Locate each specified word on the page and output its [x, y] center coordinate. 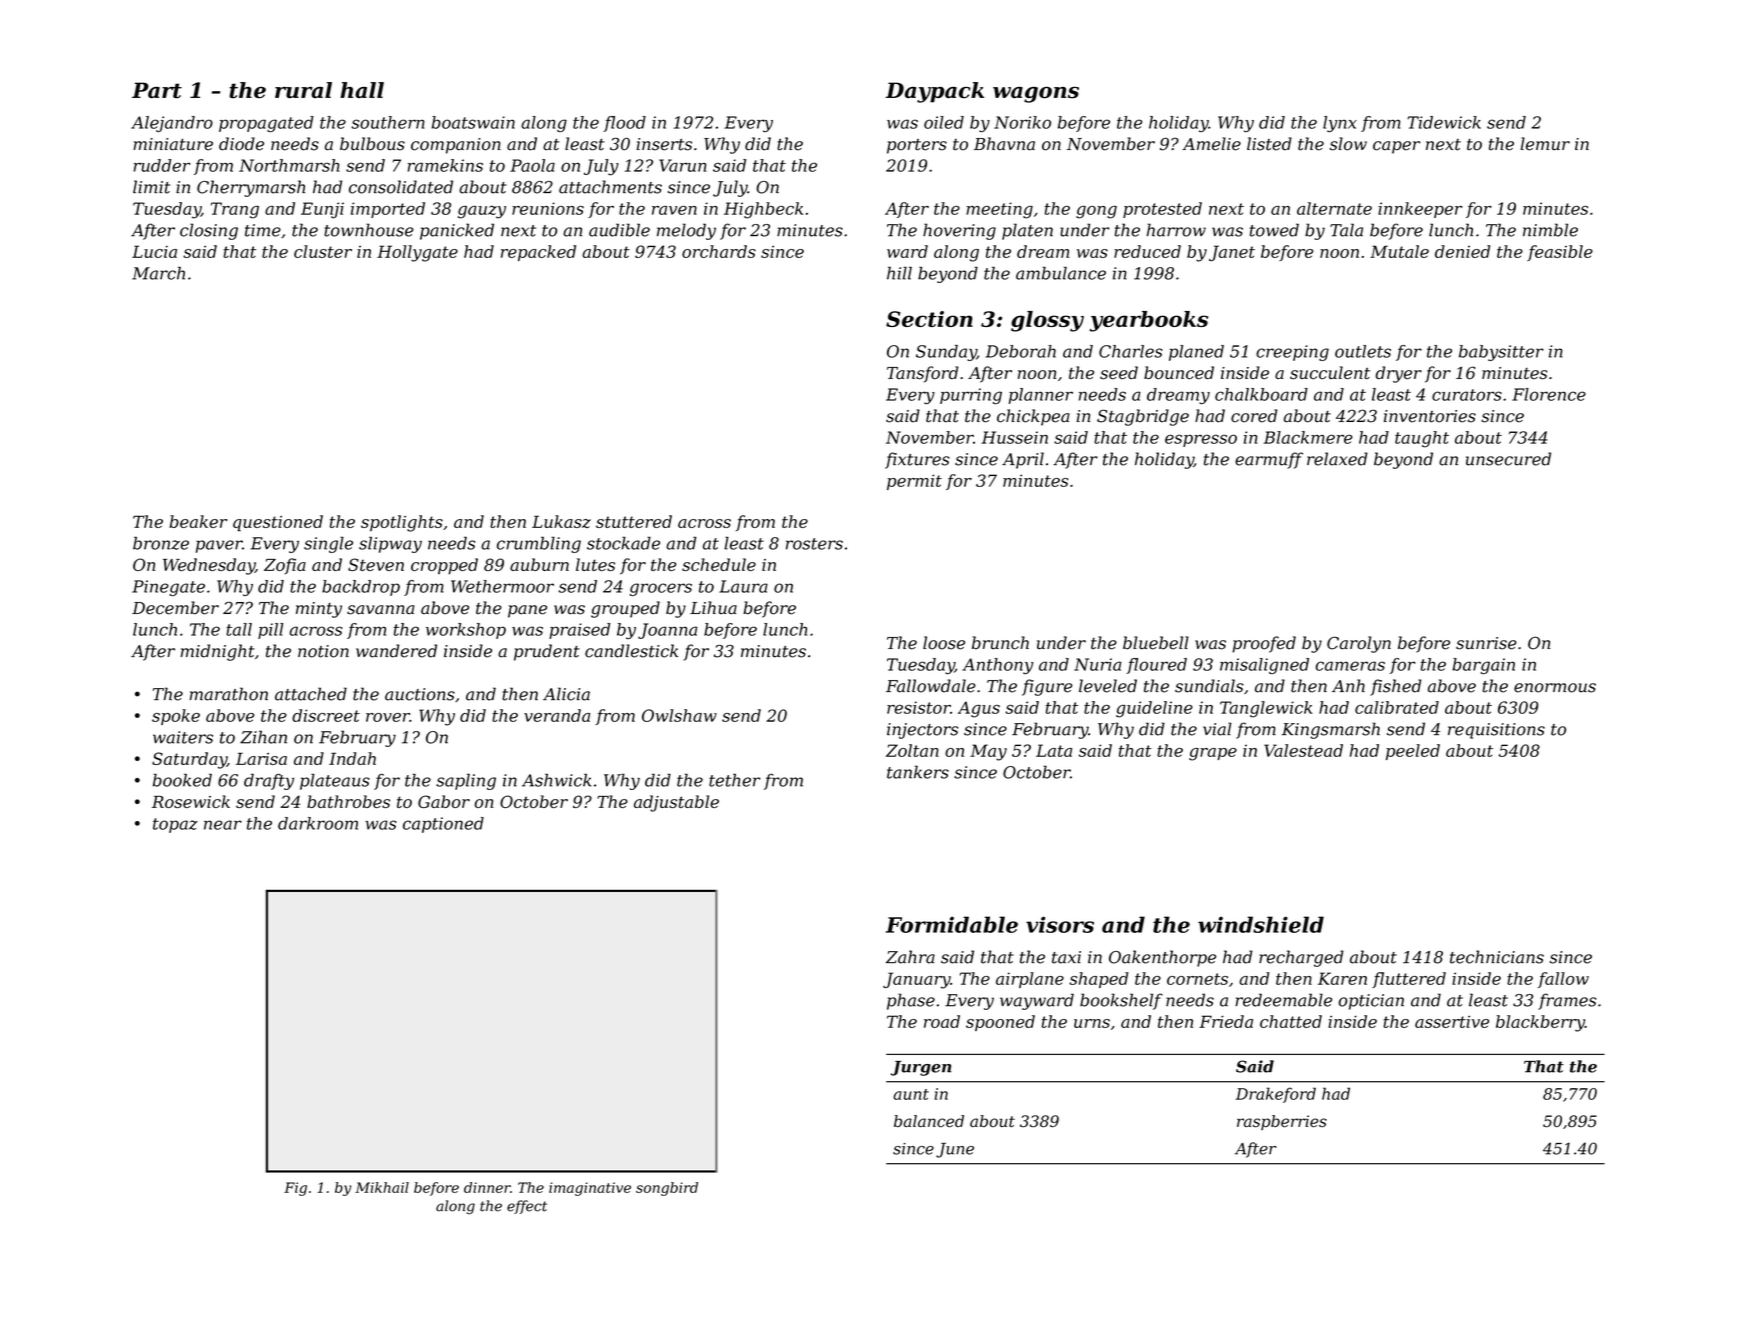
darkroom [318, 823]
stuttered [634, 521]
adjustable [676, 803]
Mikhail [382, 1187]
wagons [1036, 95]
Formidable [952, 924]
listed [1269, 144]
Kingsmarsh [1331, 730]
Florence [1549, 394]
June [955, 1150]
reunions [548, 208]
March [158, 273]
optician [1371, 1002]
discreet [326, 715]
